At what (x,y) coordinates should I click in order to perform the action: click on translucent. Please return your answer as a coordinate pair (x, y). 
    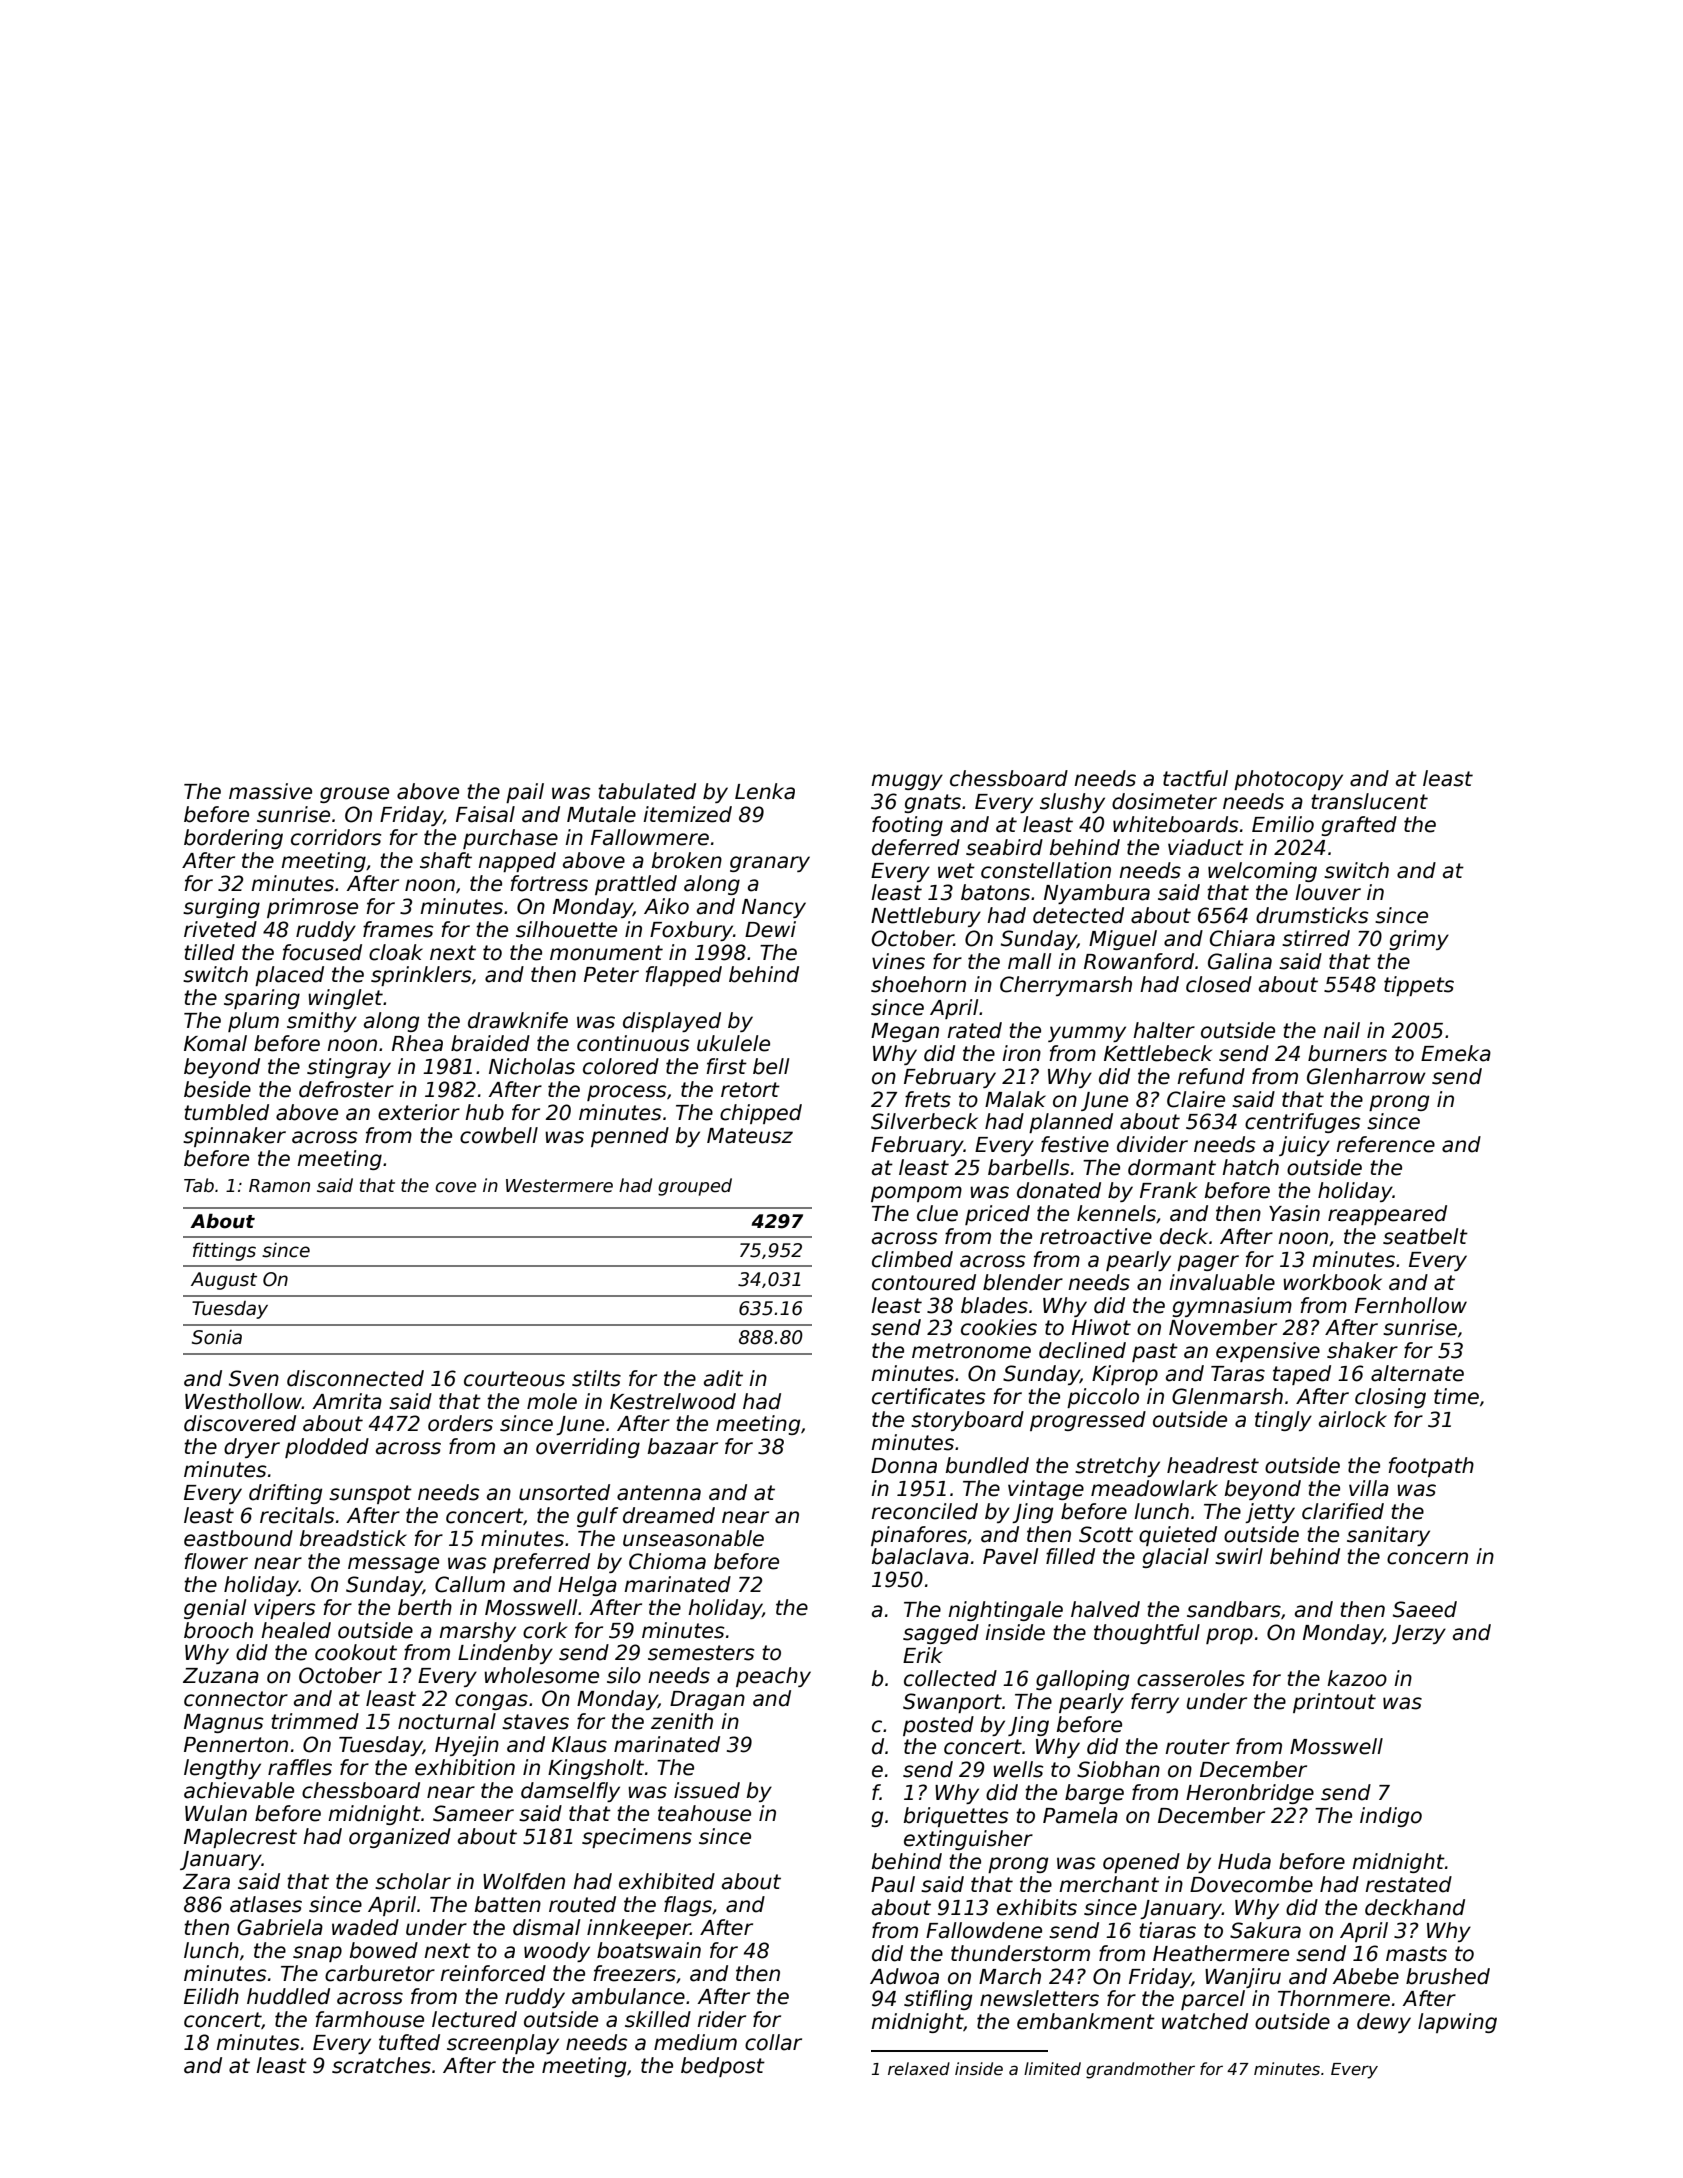
    Looking at the image, I should click on (1369, 801).
